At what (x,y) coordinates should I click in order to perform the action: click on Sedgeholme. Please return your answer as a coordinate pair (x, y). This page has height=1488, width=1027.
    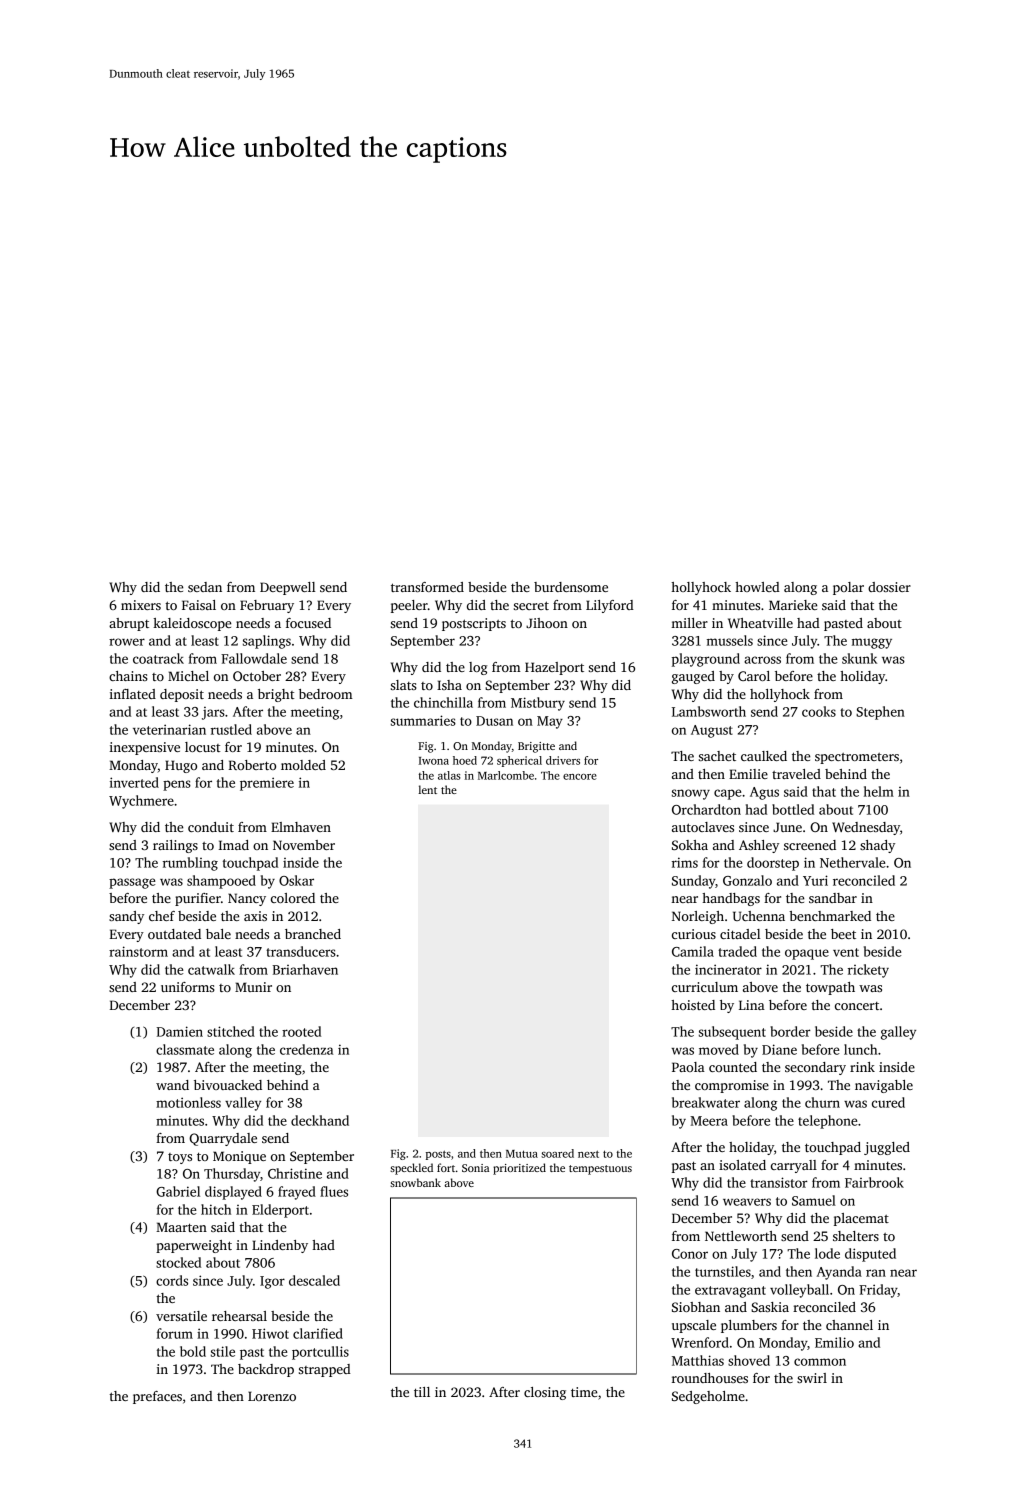
    Looking at the image, I should click on (708, 1397).
